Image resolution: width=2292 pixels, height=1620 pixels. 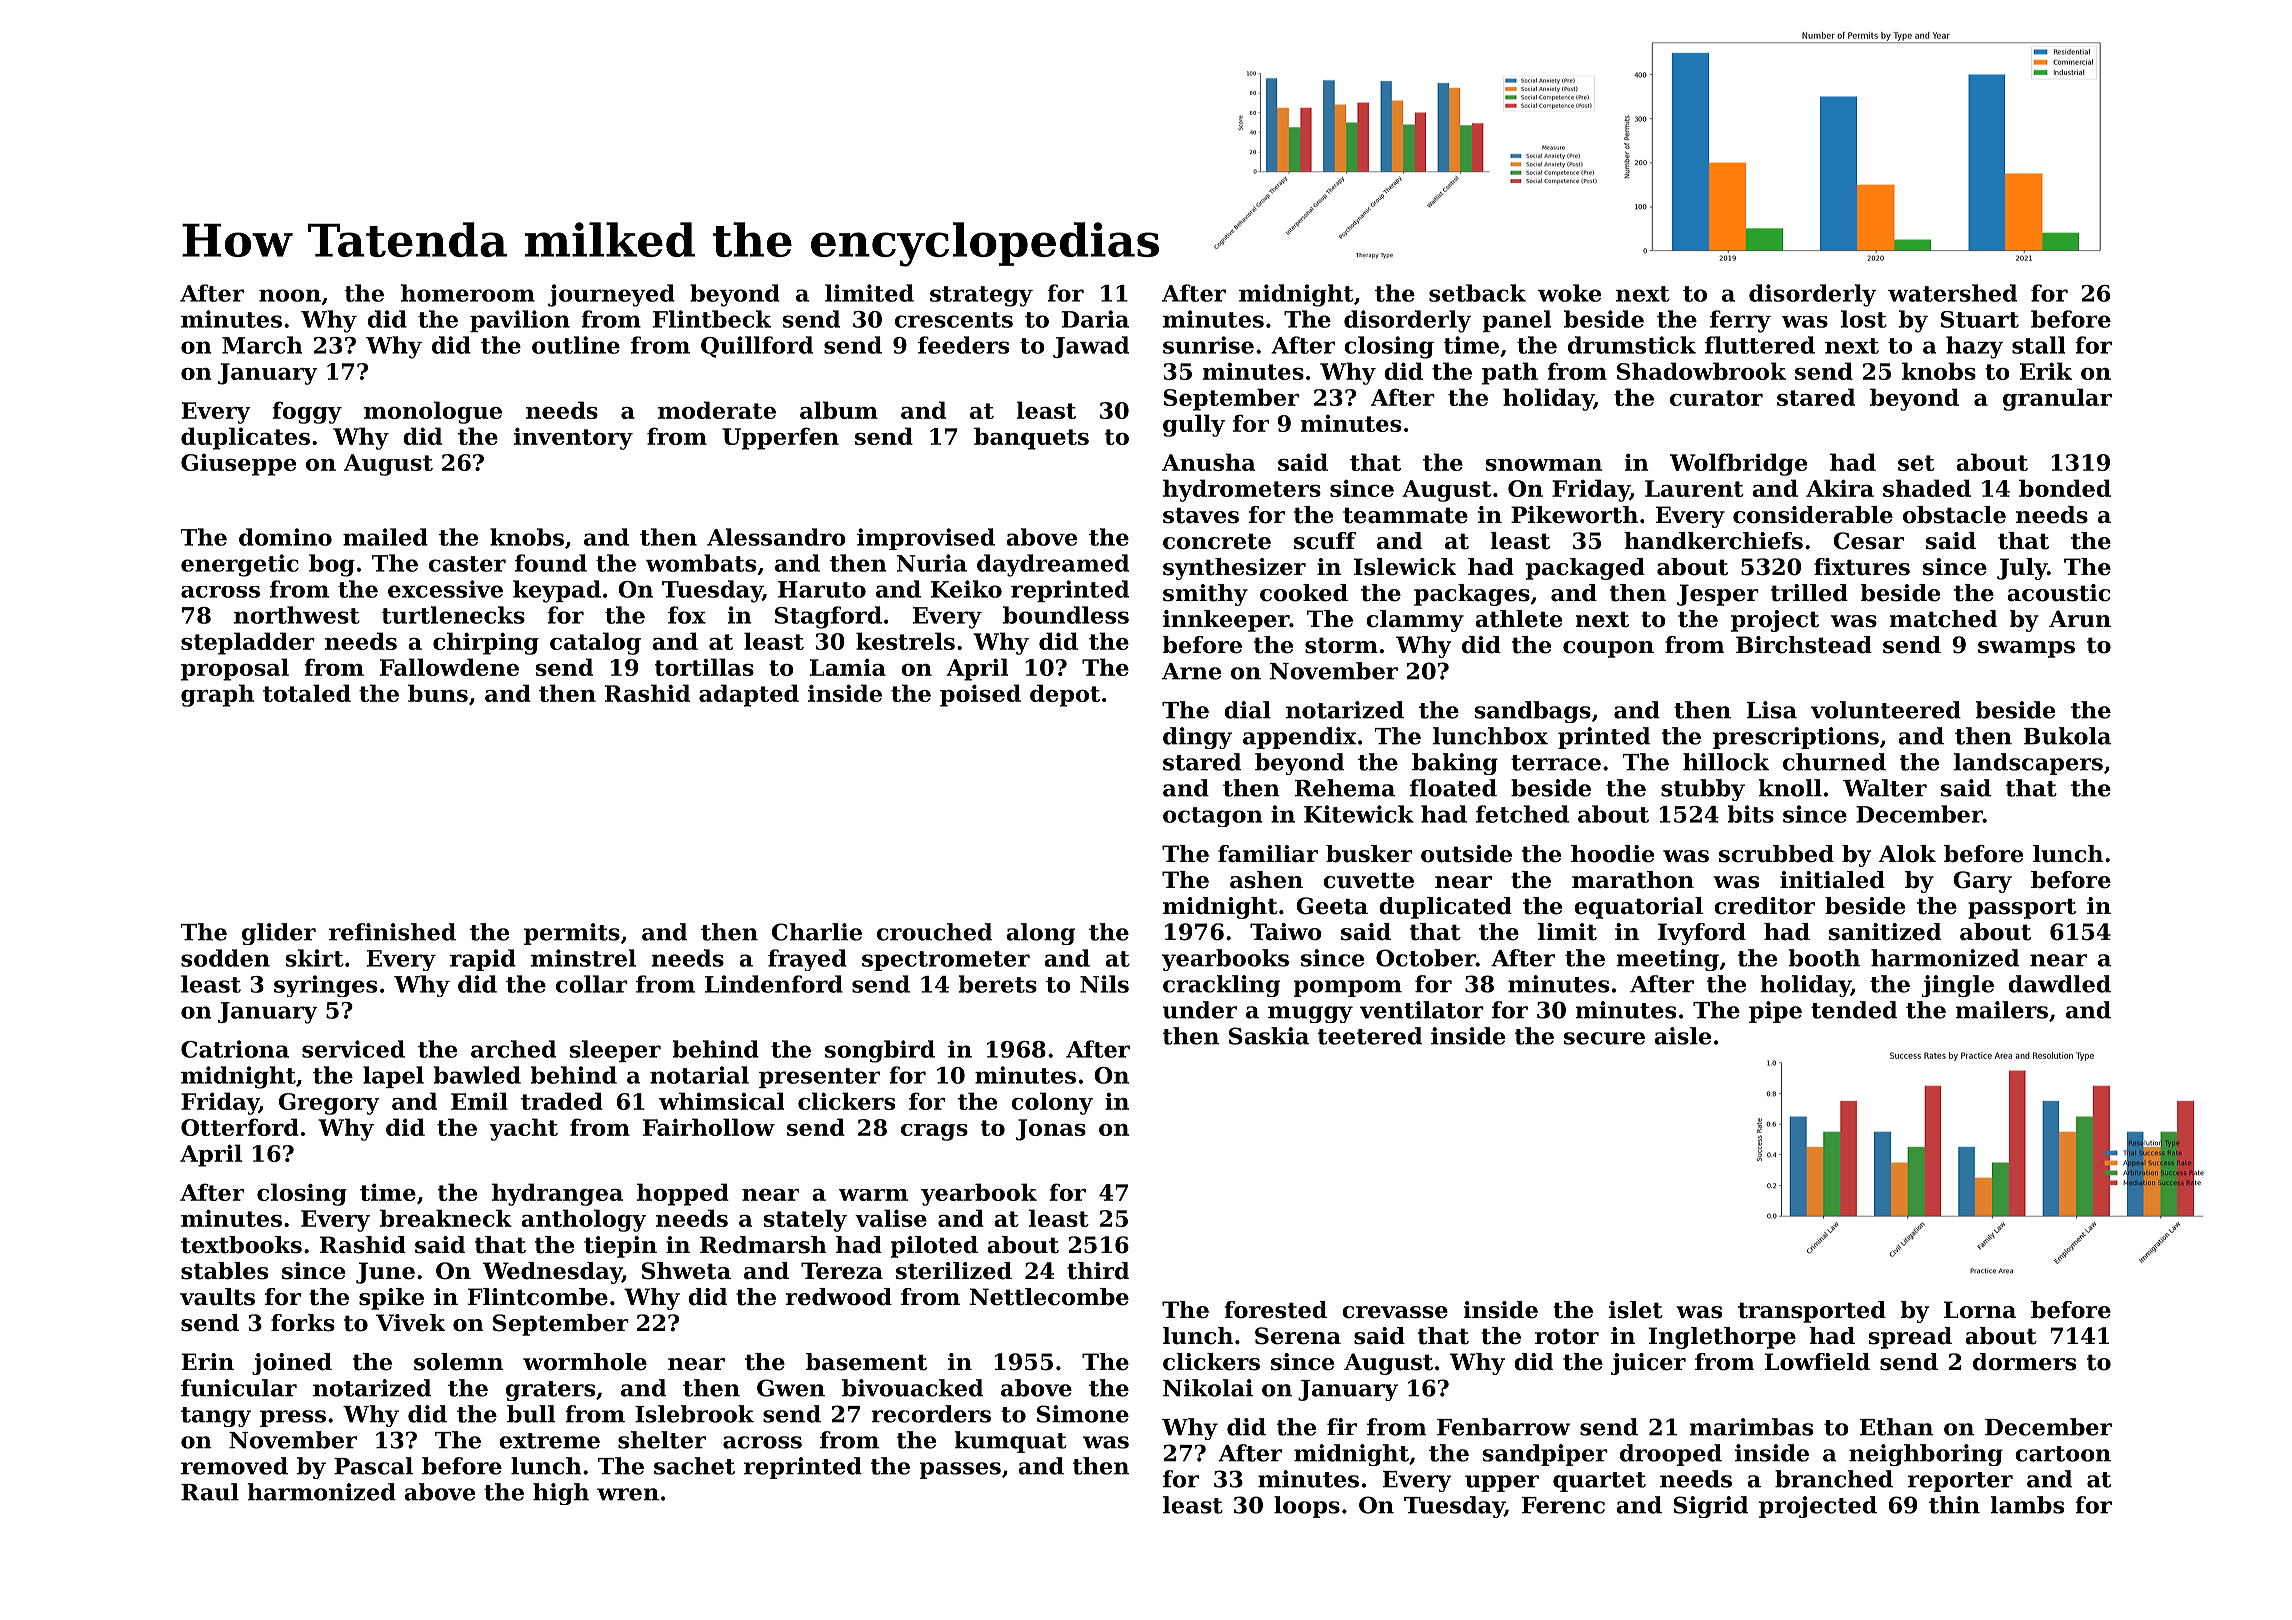 I want to click on Simone, so click(x=1083, y=1414).
